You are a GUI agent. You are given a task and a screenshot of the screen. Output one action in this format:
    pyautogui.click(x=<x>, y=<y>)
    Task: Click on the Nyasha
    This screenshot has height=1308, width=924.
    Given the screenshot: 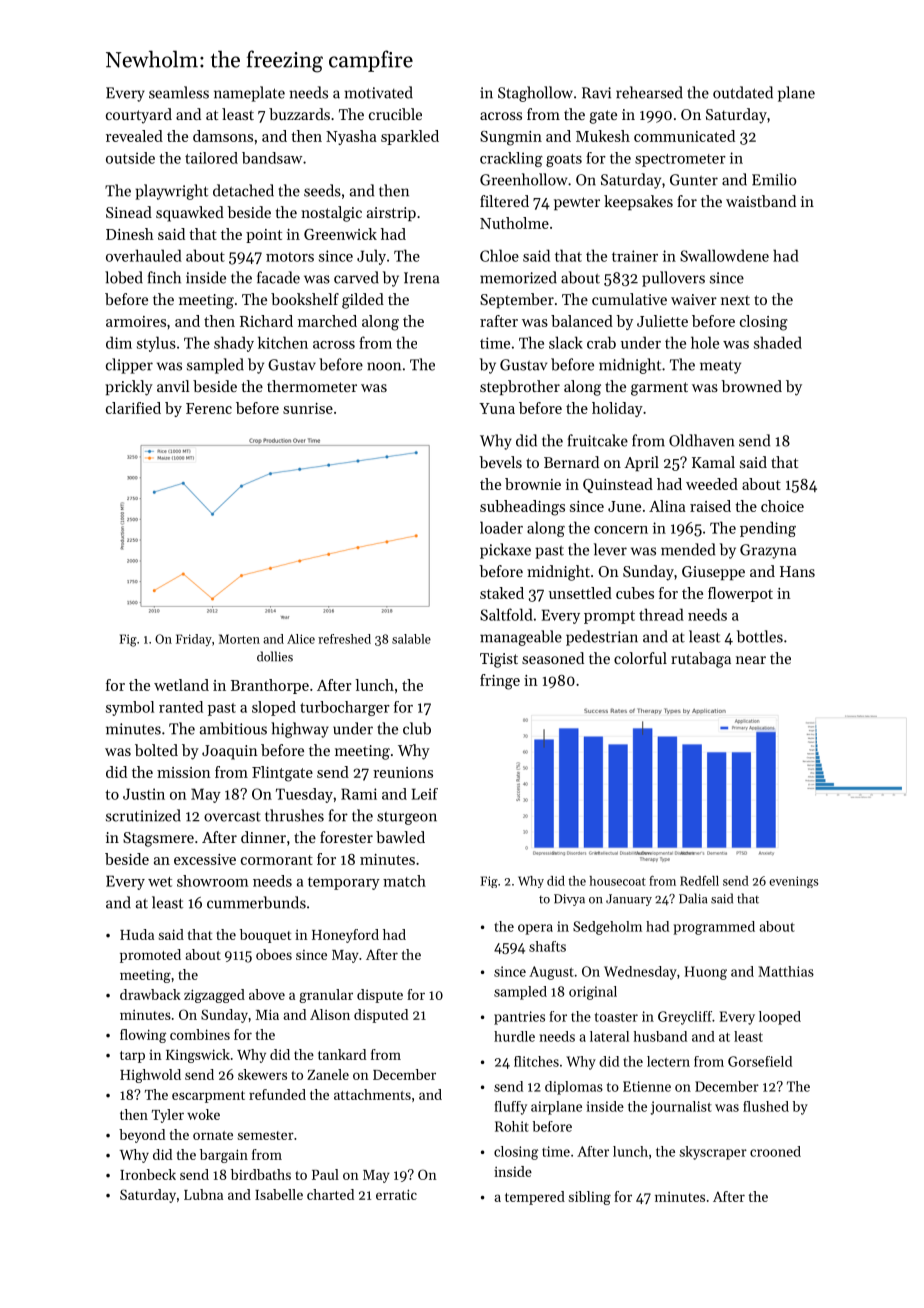 What is the action you would take?
    pyautogui.click(x=351, y=137)
